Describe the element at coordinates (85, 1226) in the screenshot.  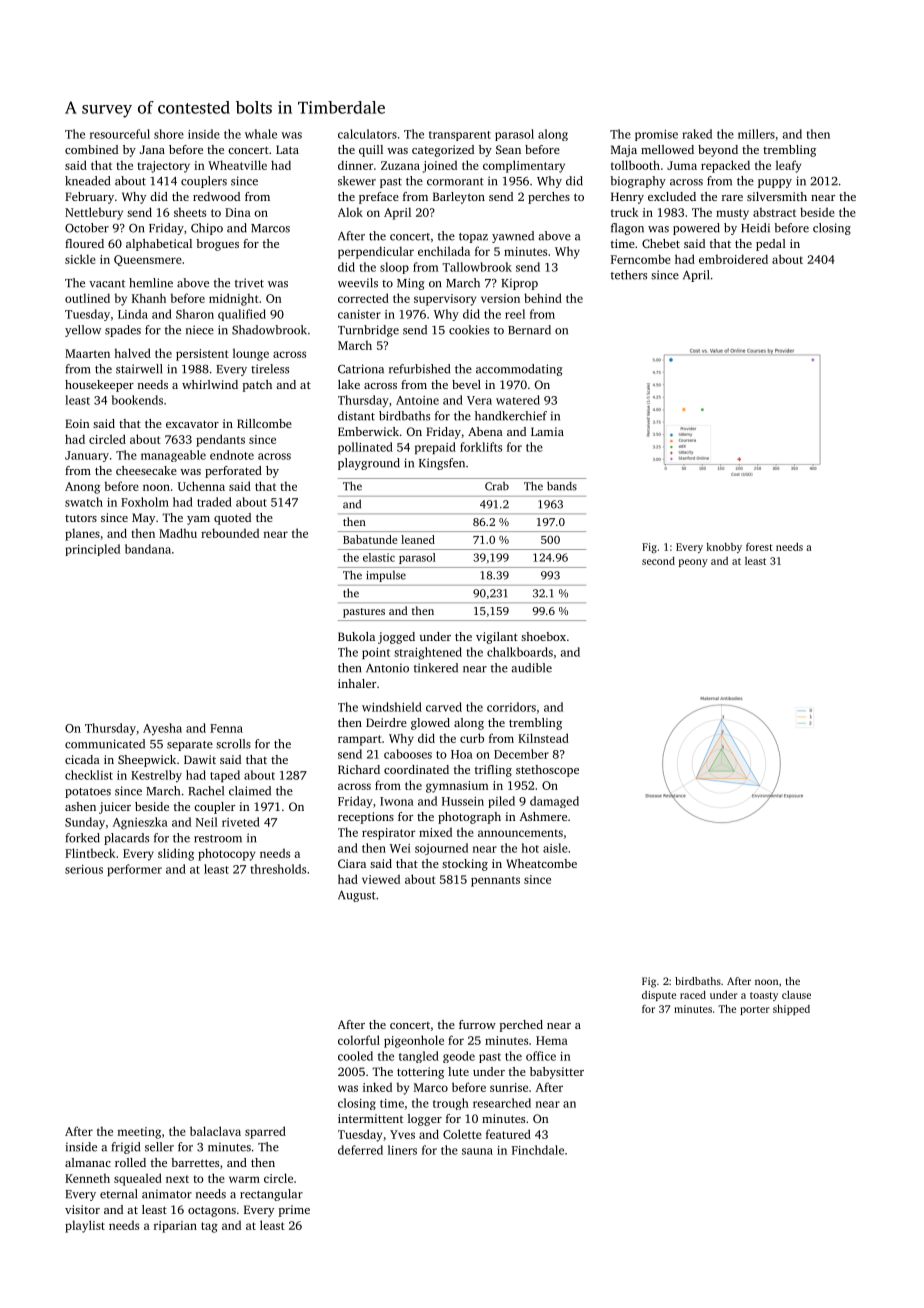
I see `playlist` at that location.
